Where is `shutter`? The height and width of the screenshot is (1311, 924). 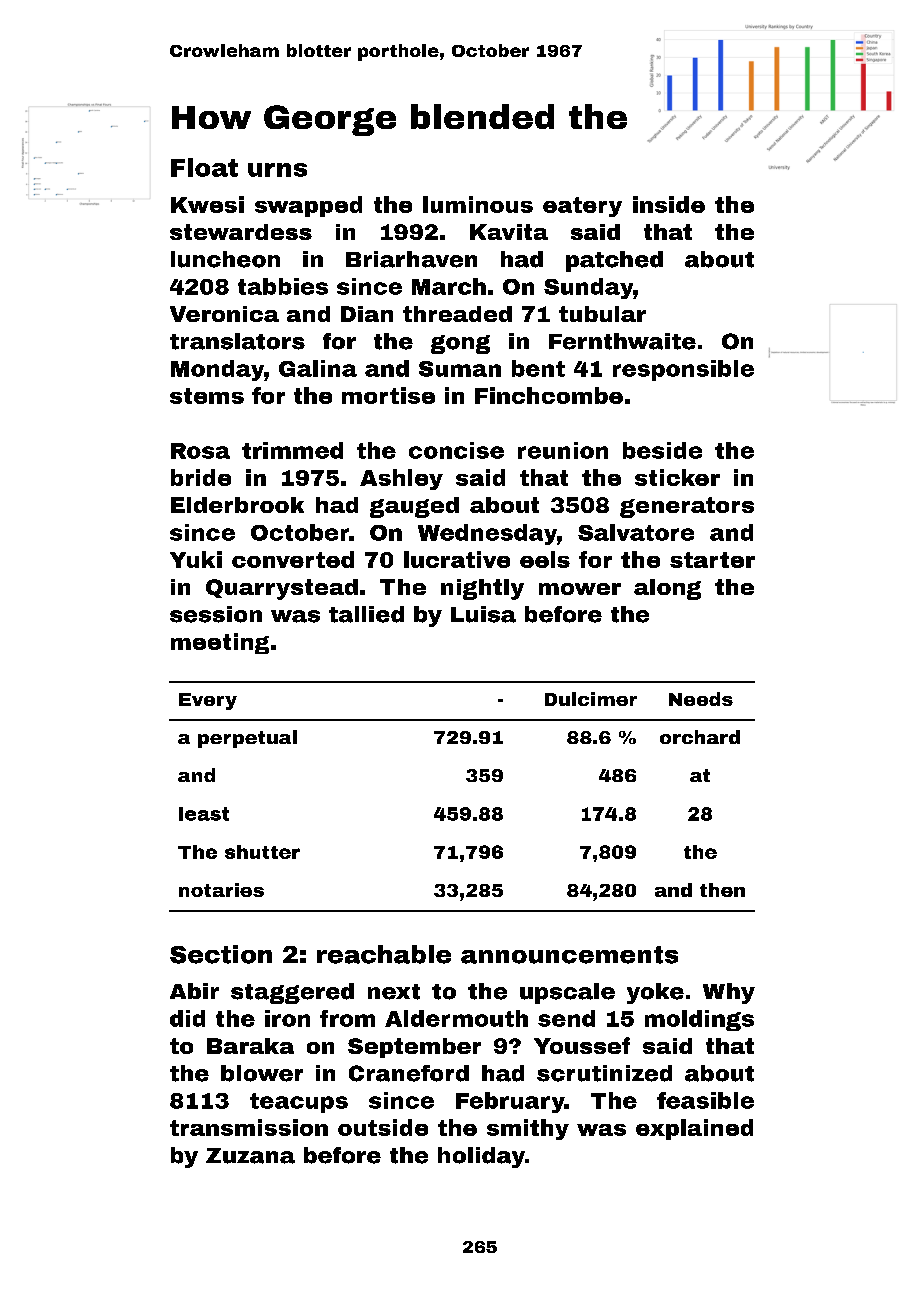
shutter is located at coordinates (262, 852).
